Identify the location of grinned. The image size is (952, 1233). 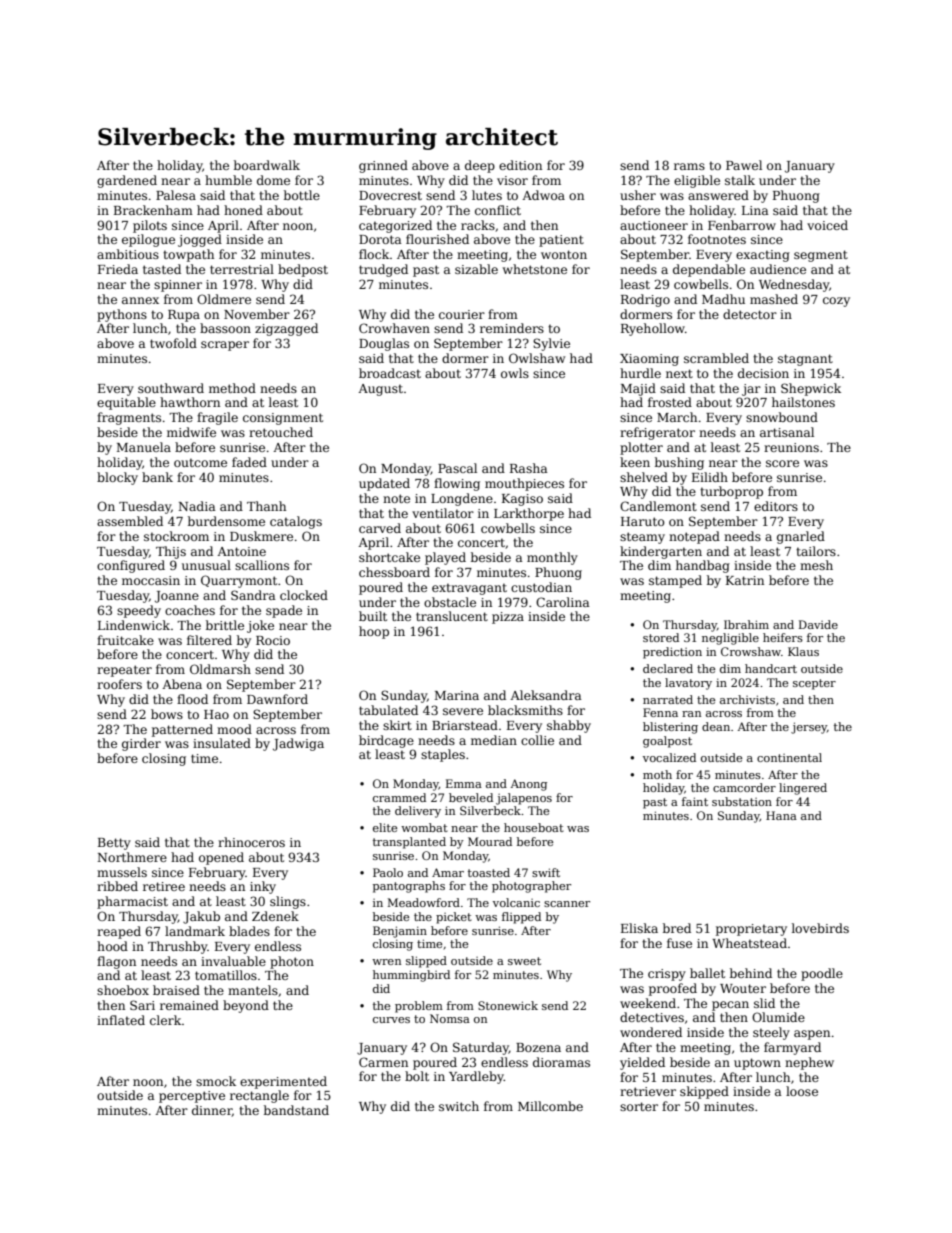
(383, 166).
